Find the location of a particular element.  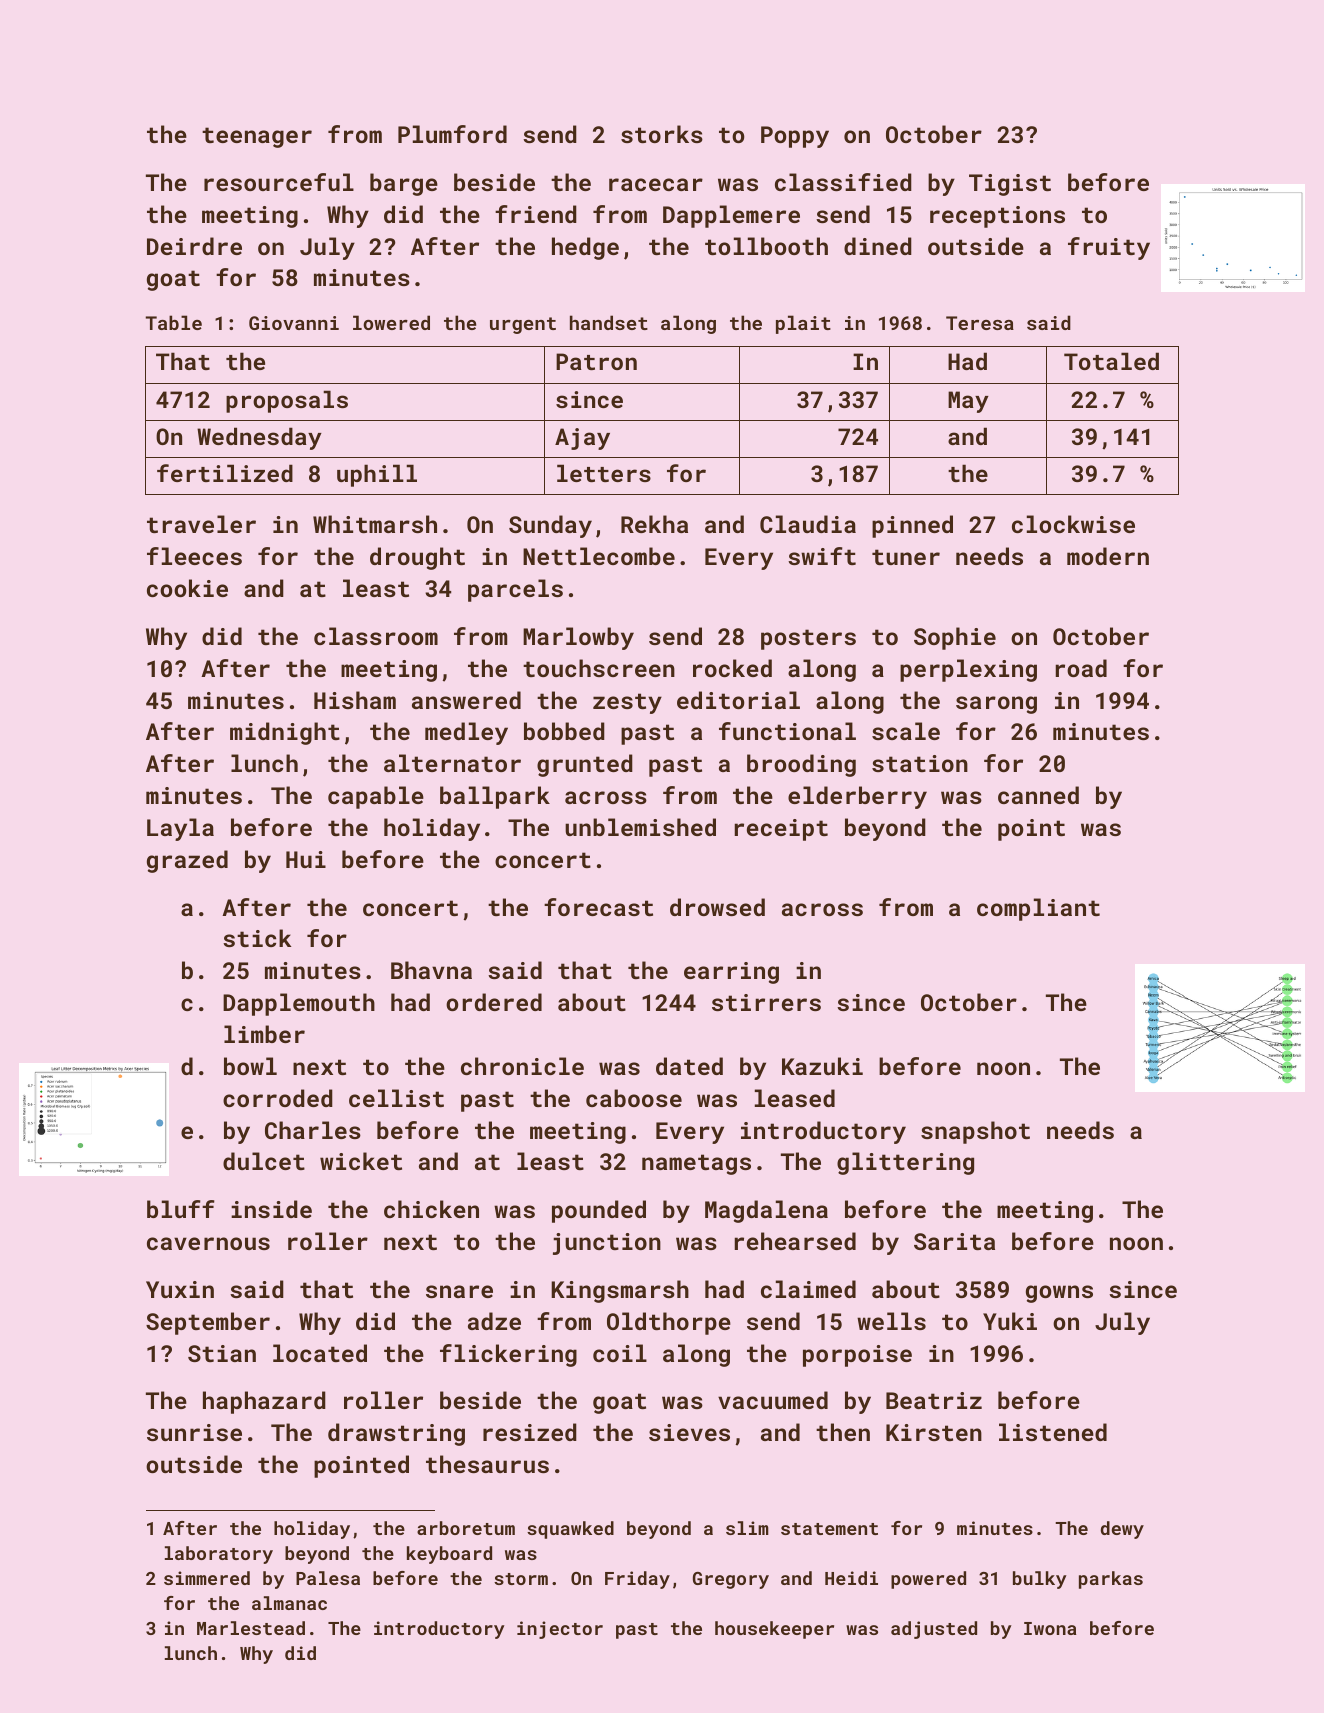

compliant is located at coordinates (1038, 909).
